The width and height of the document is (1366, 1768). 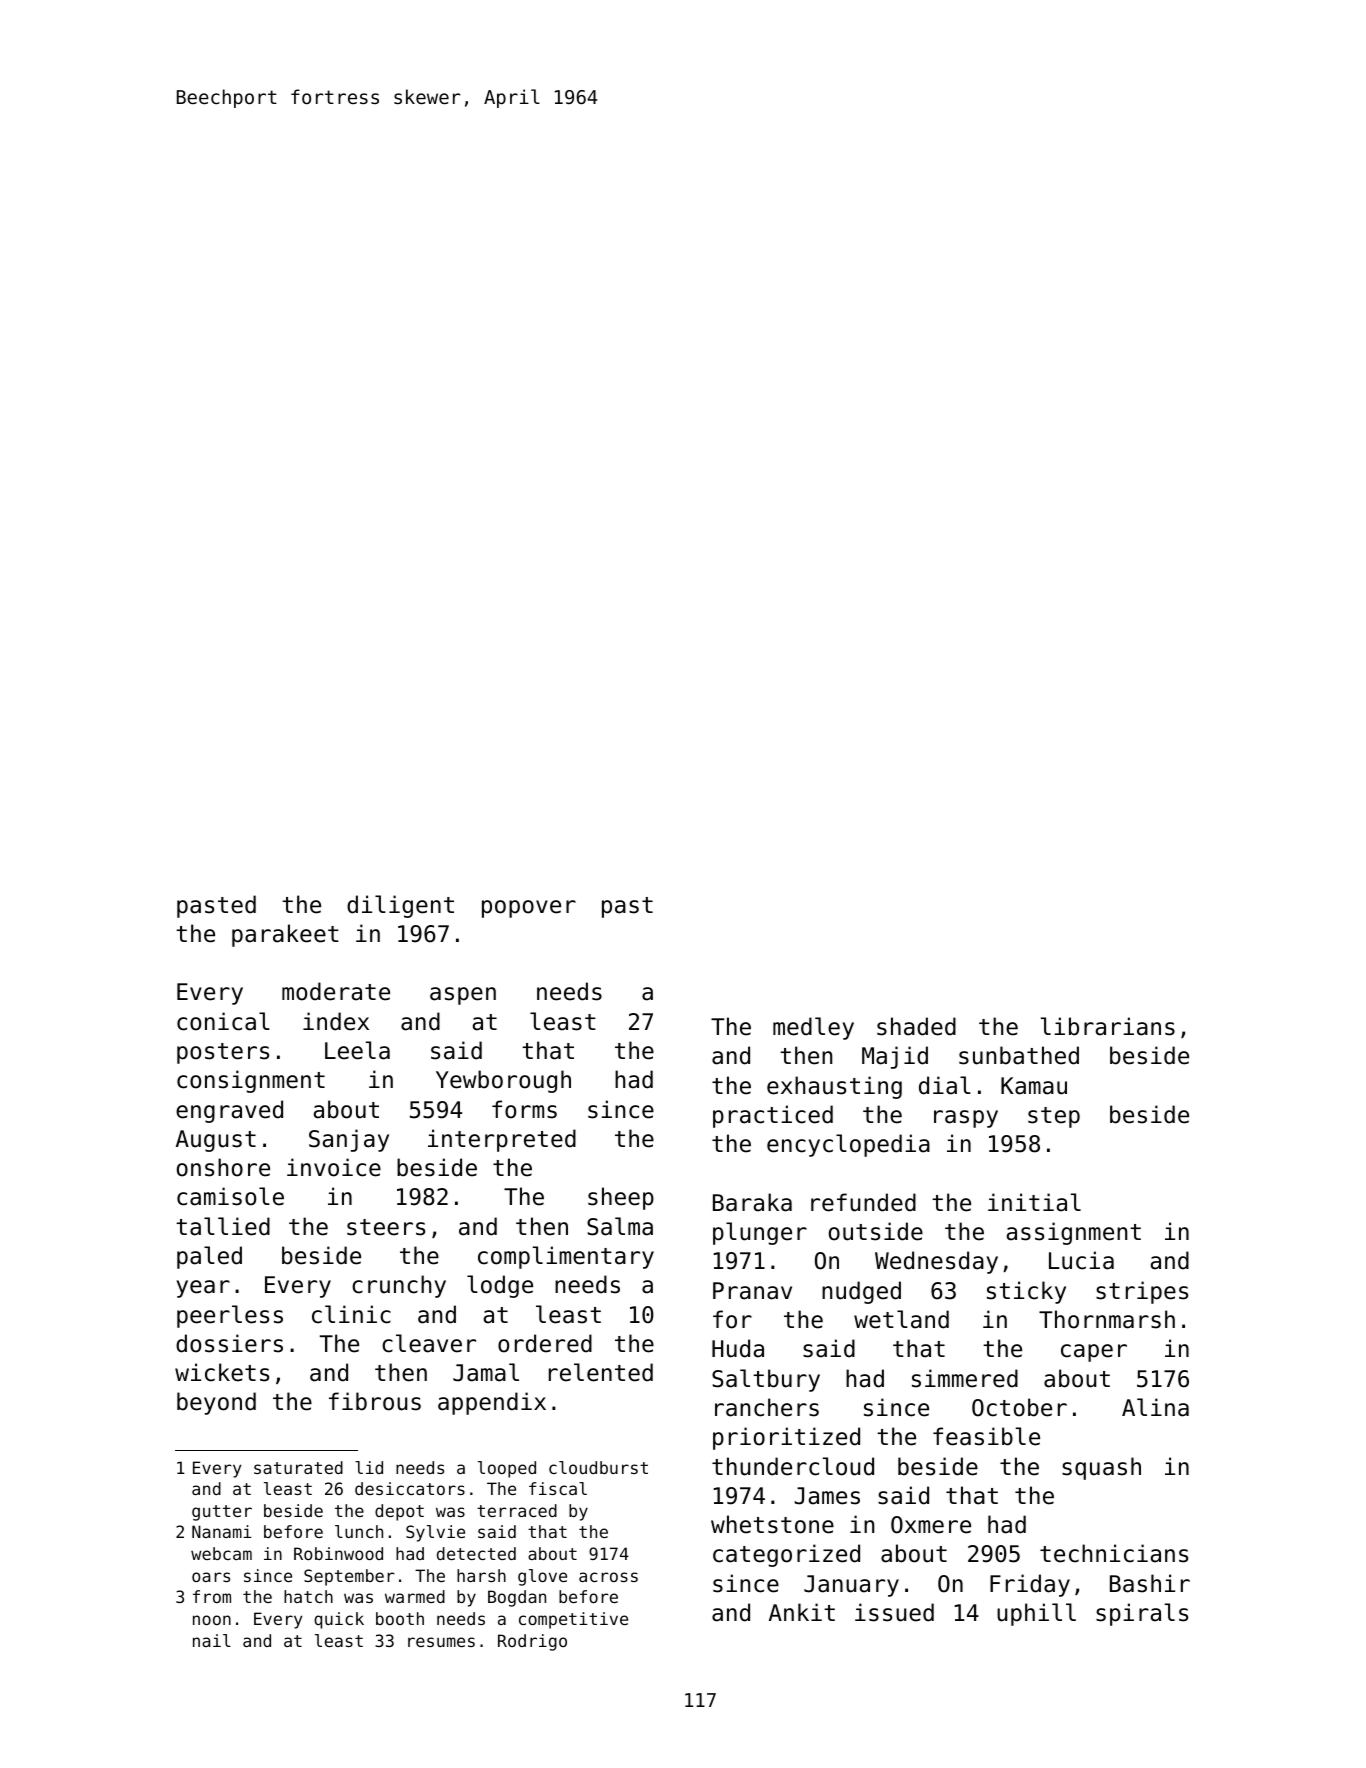 What do you see at coordinates (400, 906) in the document?
I see `diligent` at bounding box center [400, 906].
